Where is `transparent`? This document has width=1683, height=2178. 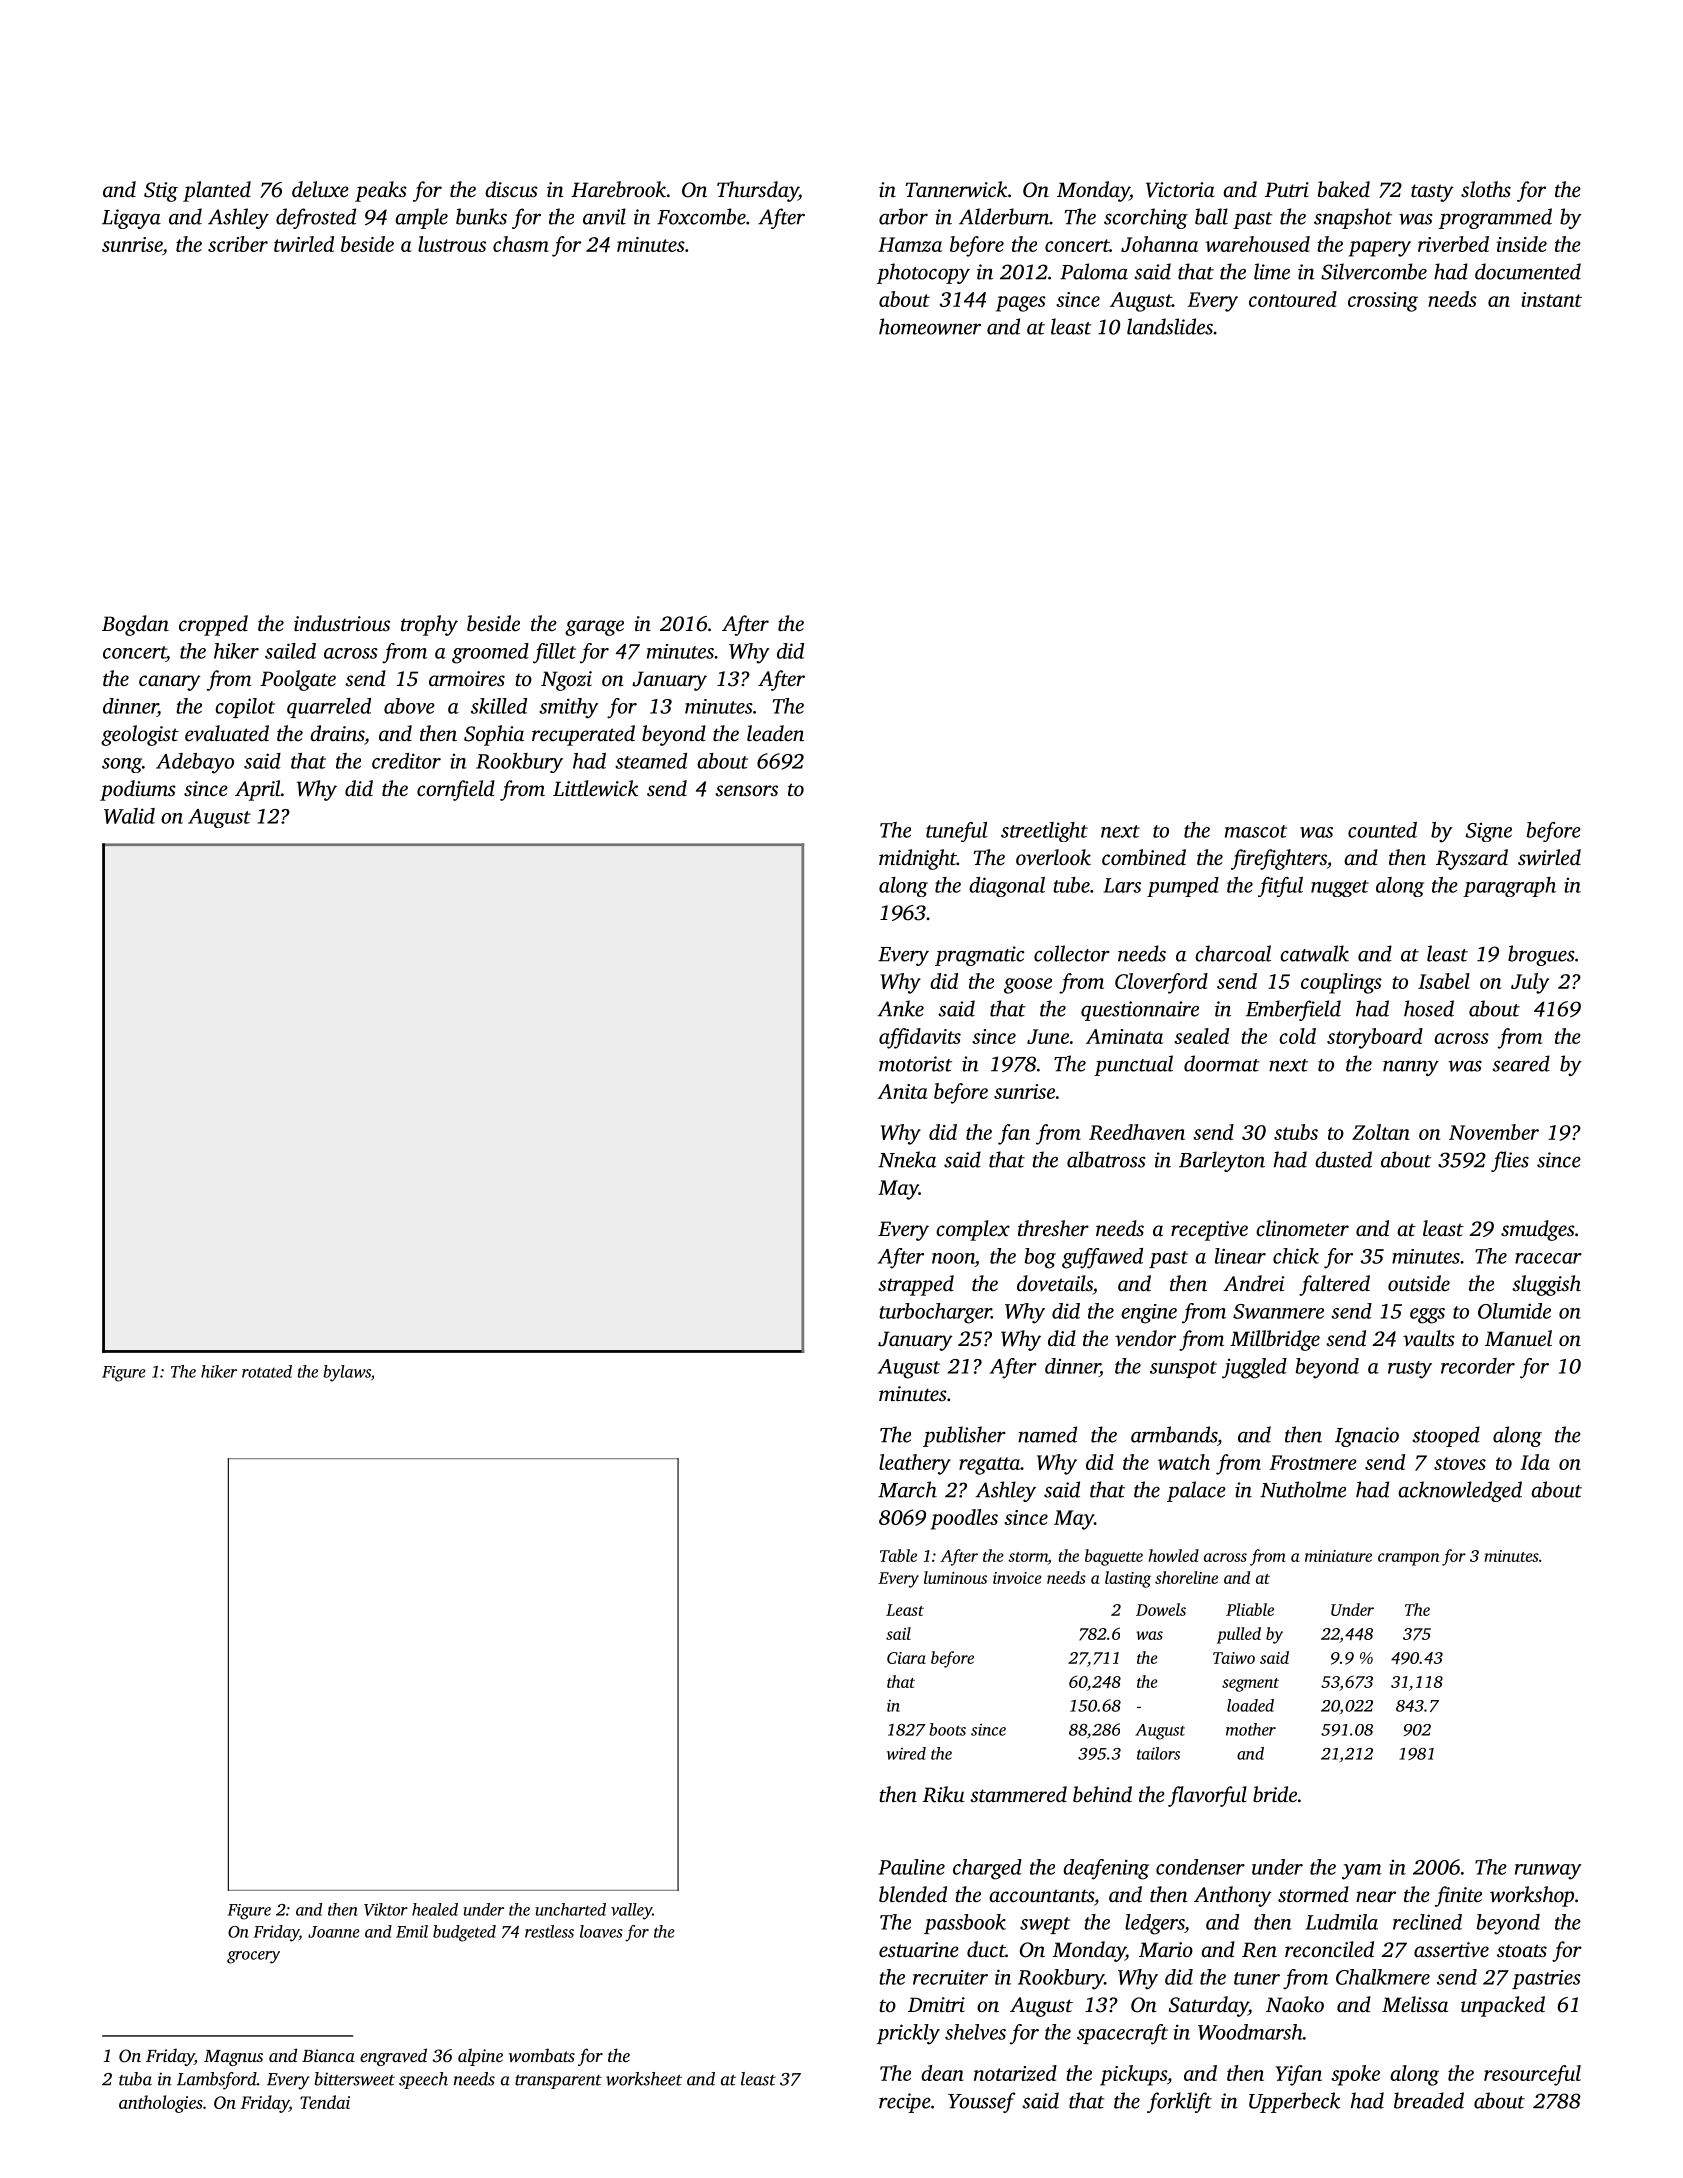
transparent is located at coordinates (558, 2082).
